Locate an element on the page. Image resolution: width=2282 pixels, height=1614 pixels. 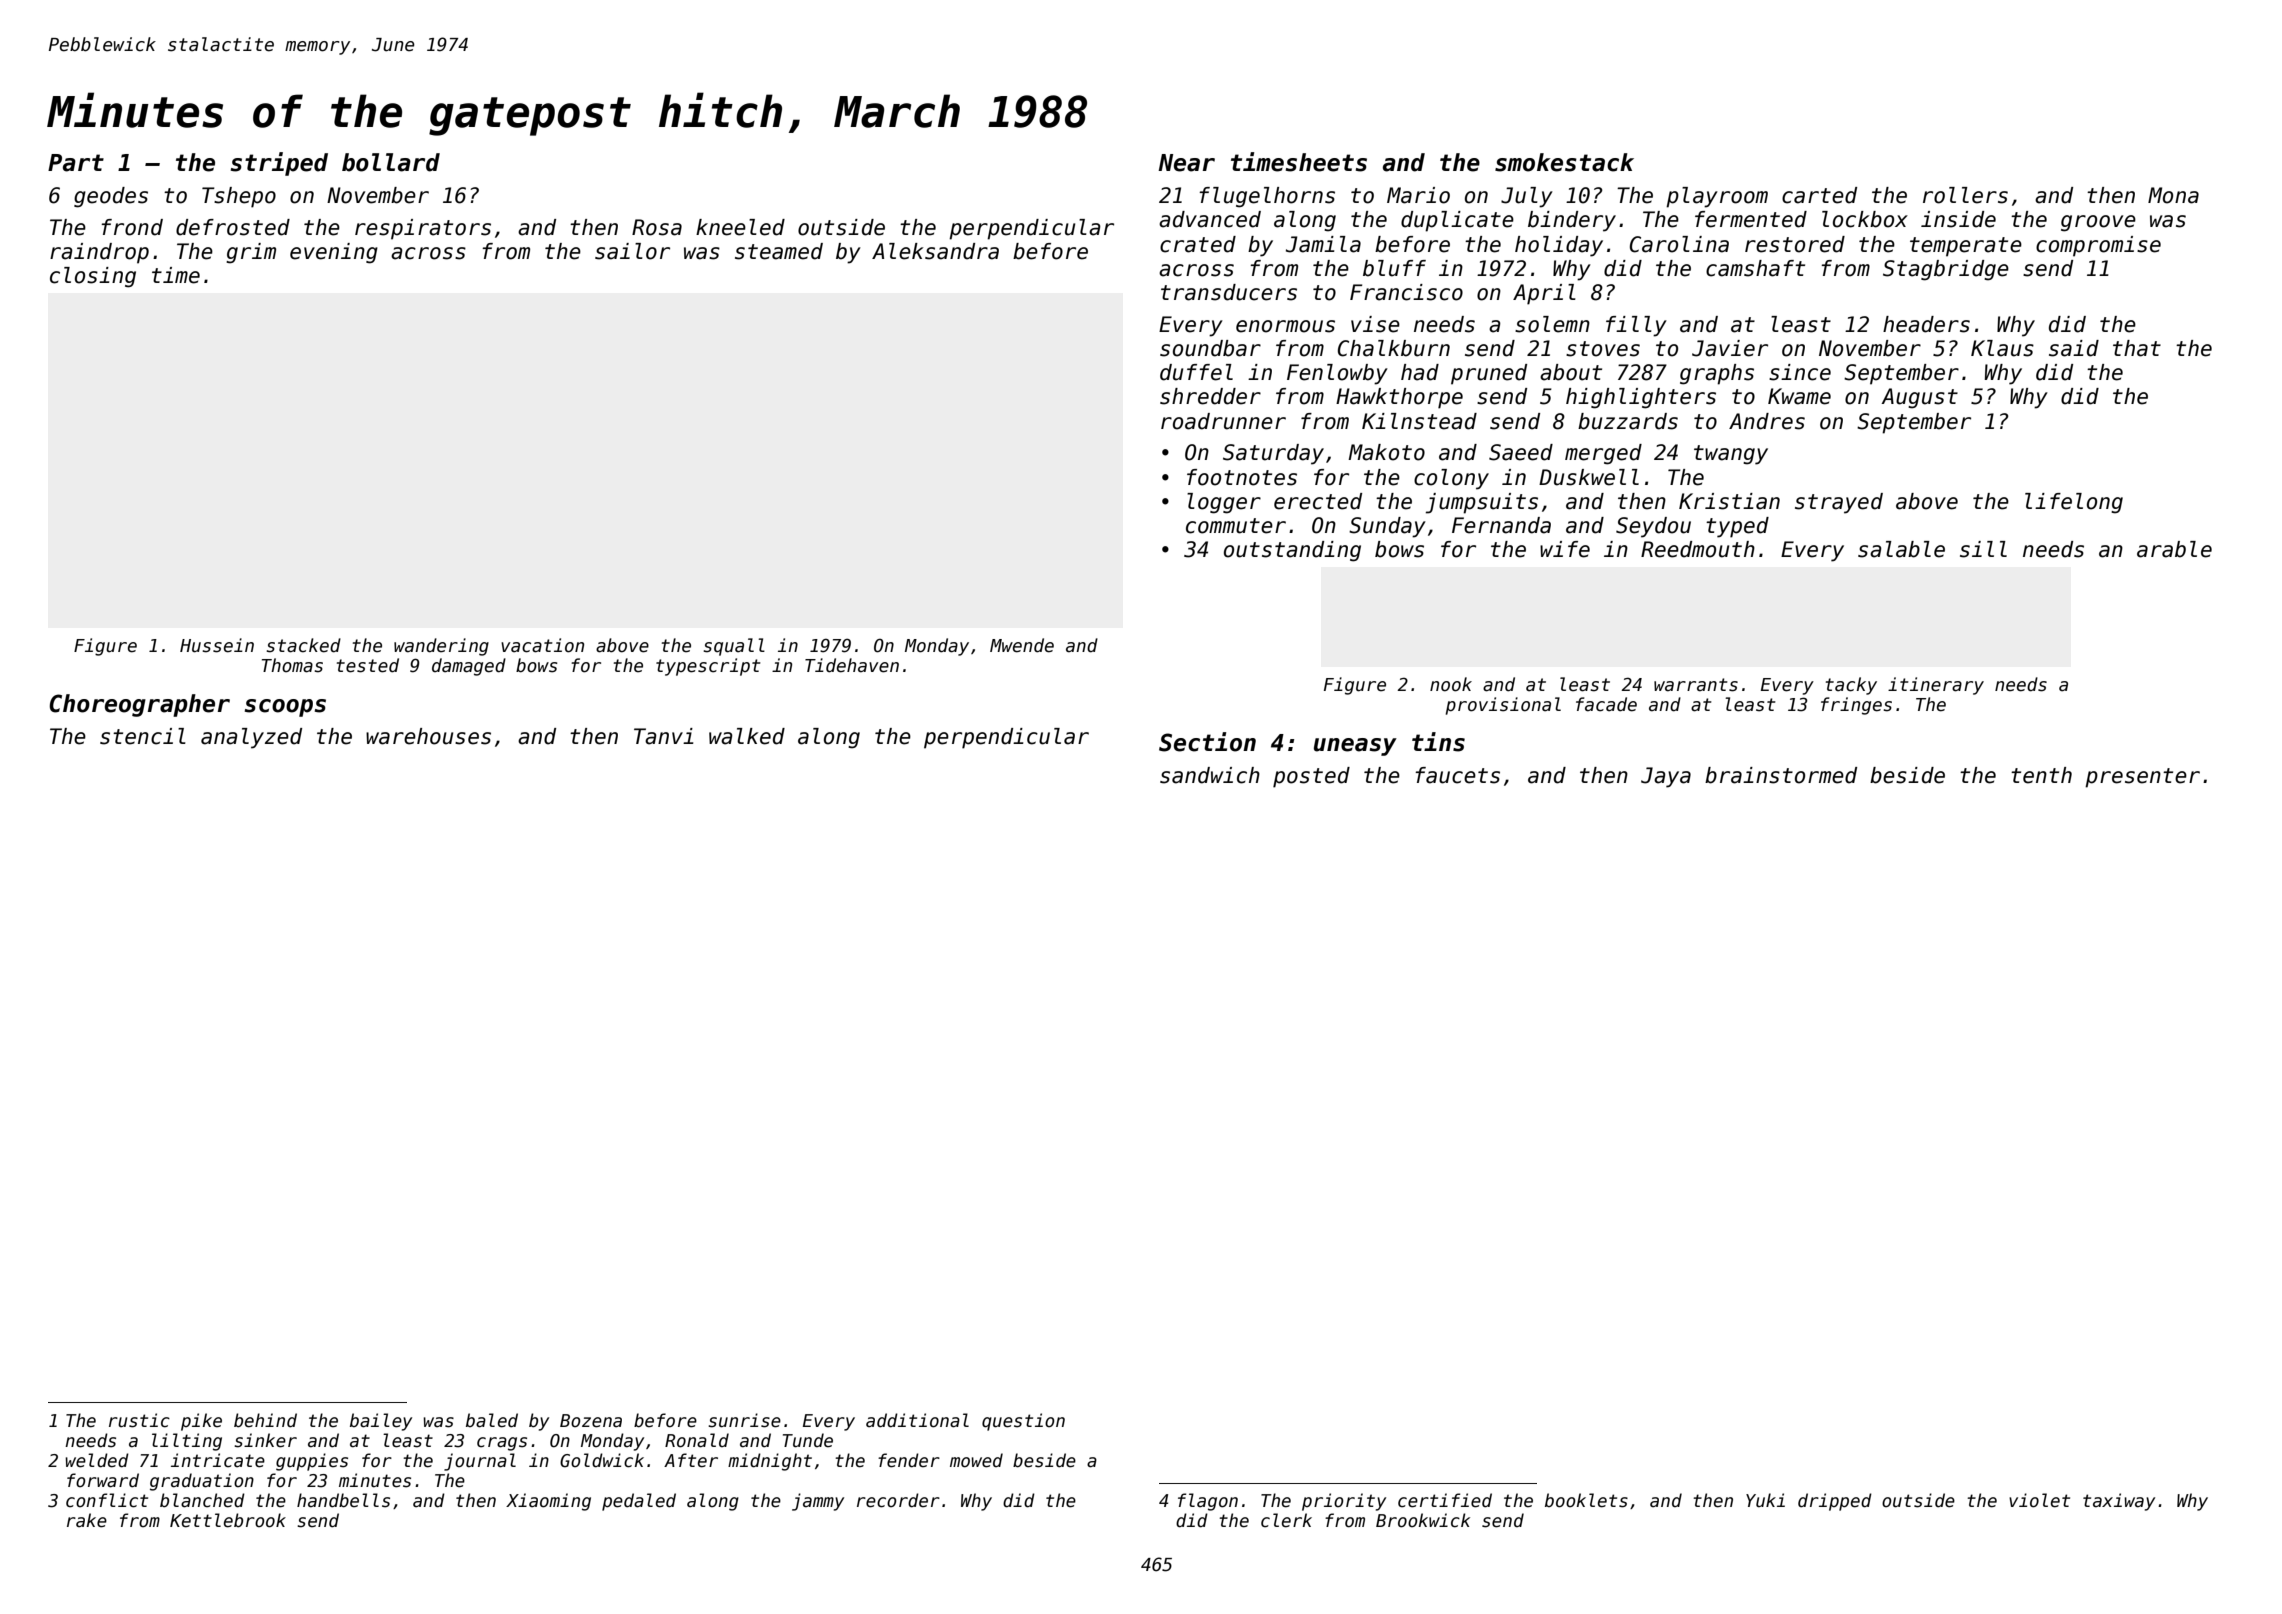
Mona is located at coordinates (2173, 195).
